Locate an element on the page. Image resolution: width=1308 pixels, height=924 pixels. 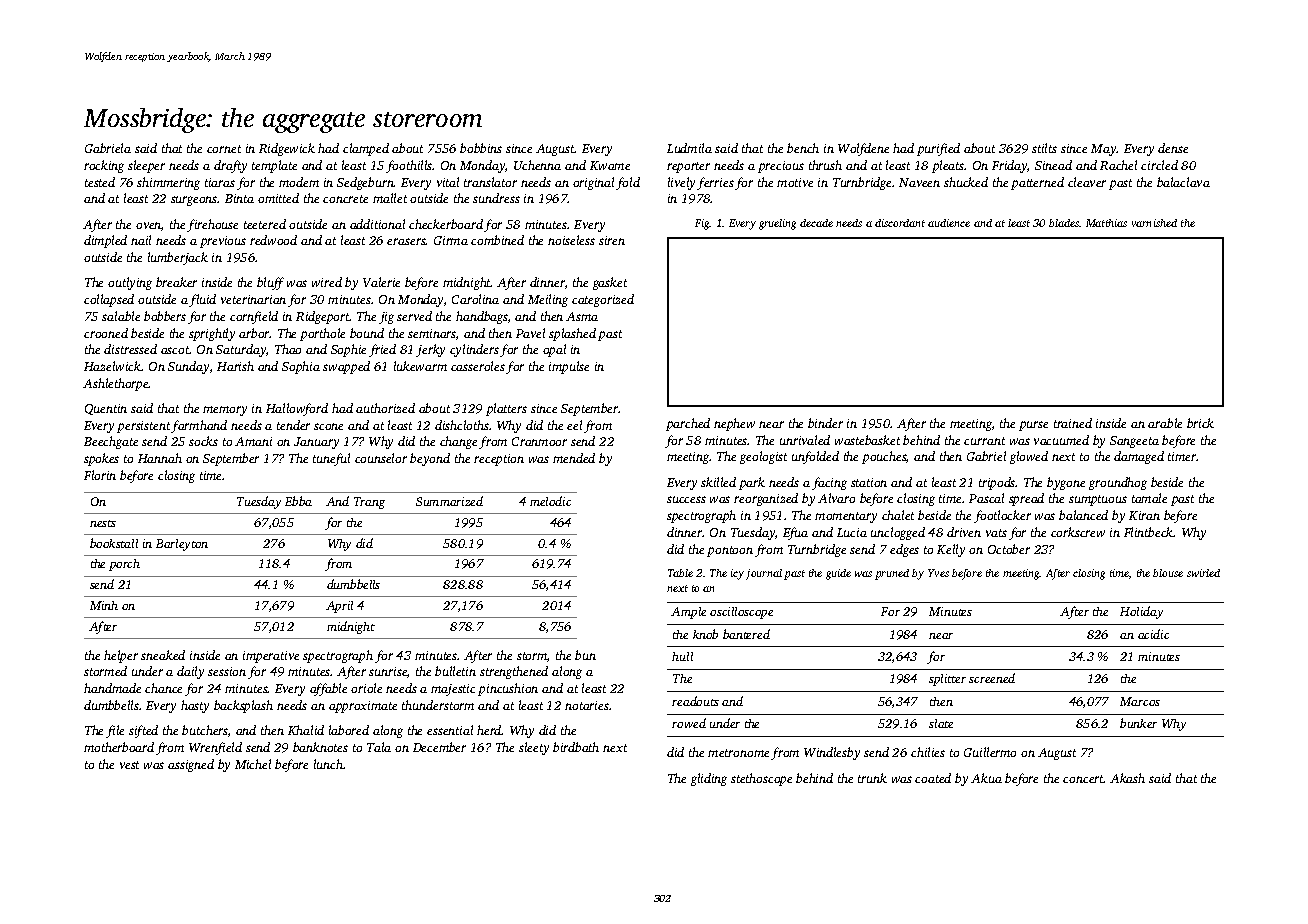
banknotes is located at coordinates (320, 747).
